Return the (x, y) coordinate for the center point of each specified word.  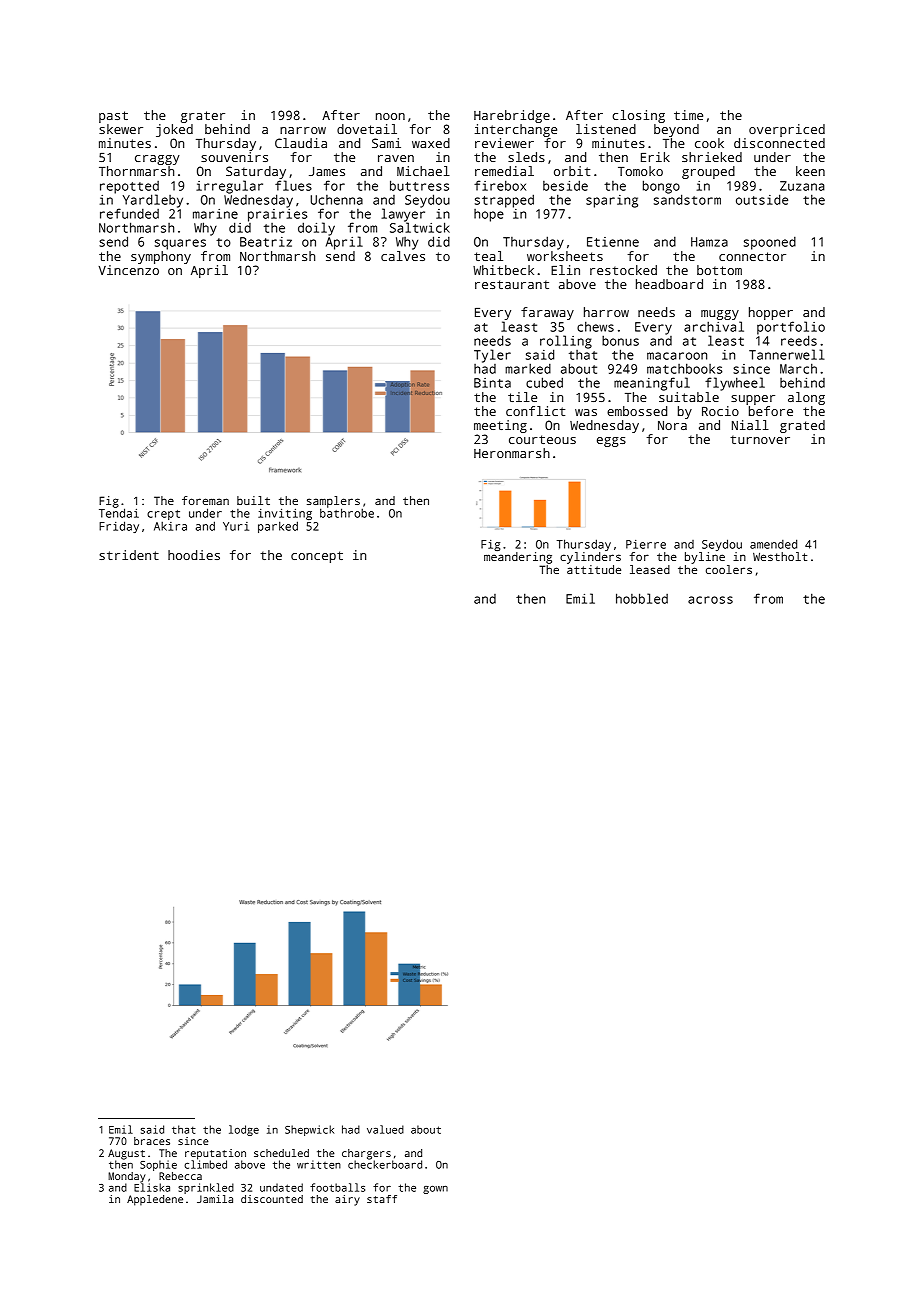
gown (435, 1190)
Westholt (780, 556)
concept (317, 557)
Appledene (155, 1200)
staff (382, 1199)
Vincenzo (128, 270)
